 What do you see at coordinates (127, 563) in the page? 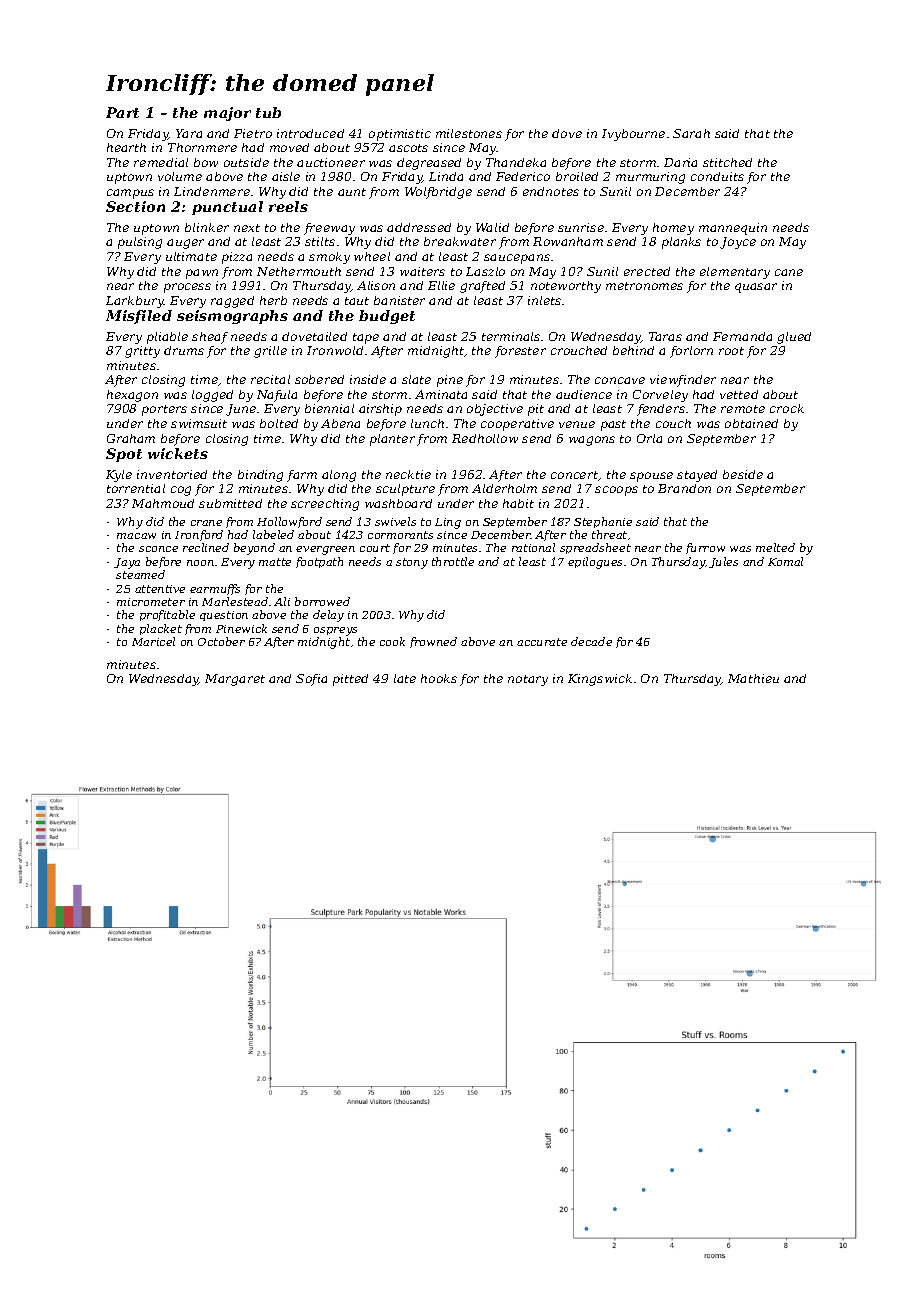
I see `Jaya` at bounding box center [127, 563].
